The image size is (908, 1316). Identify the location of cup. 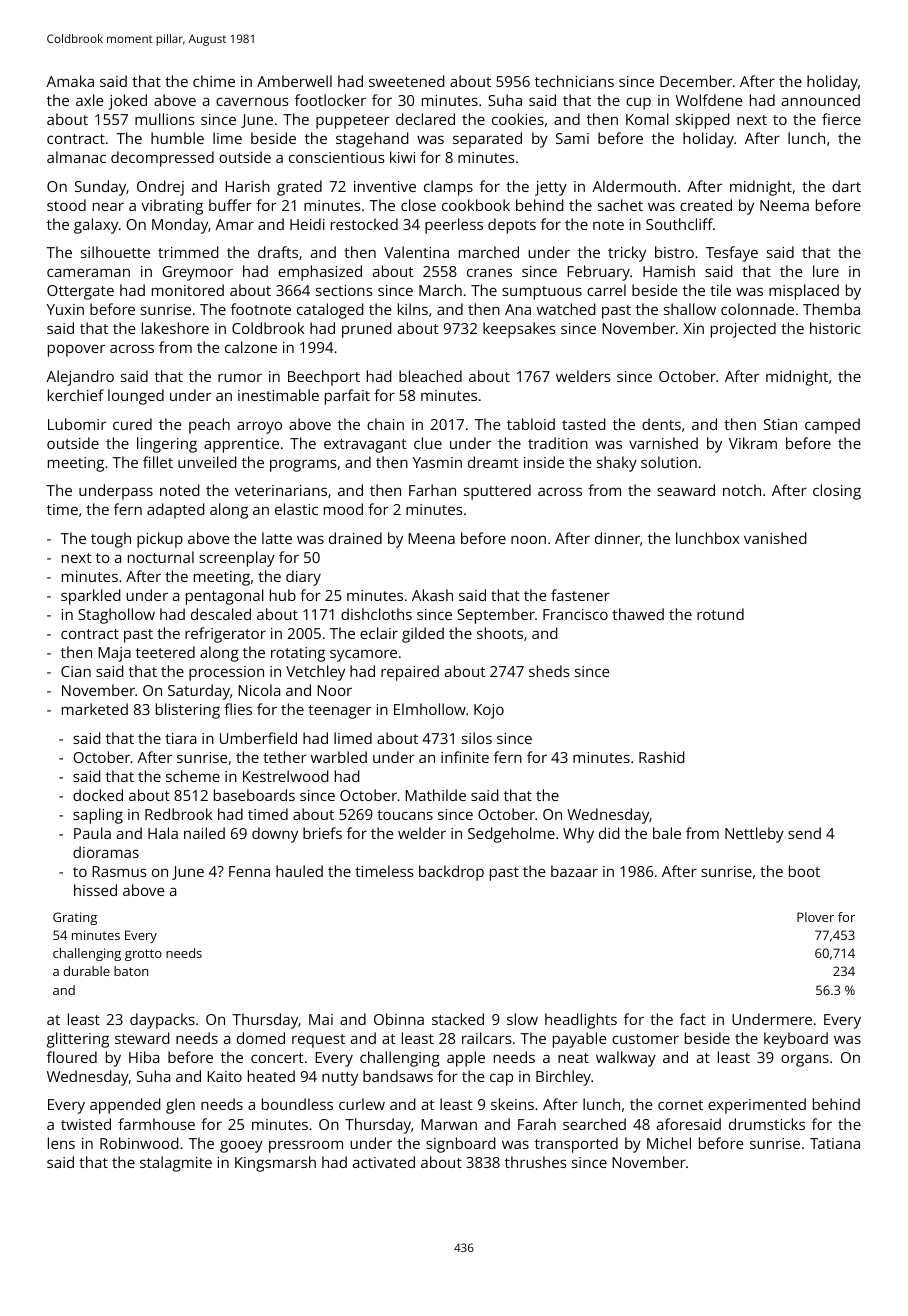
(638, 103).
